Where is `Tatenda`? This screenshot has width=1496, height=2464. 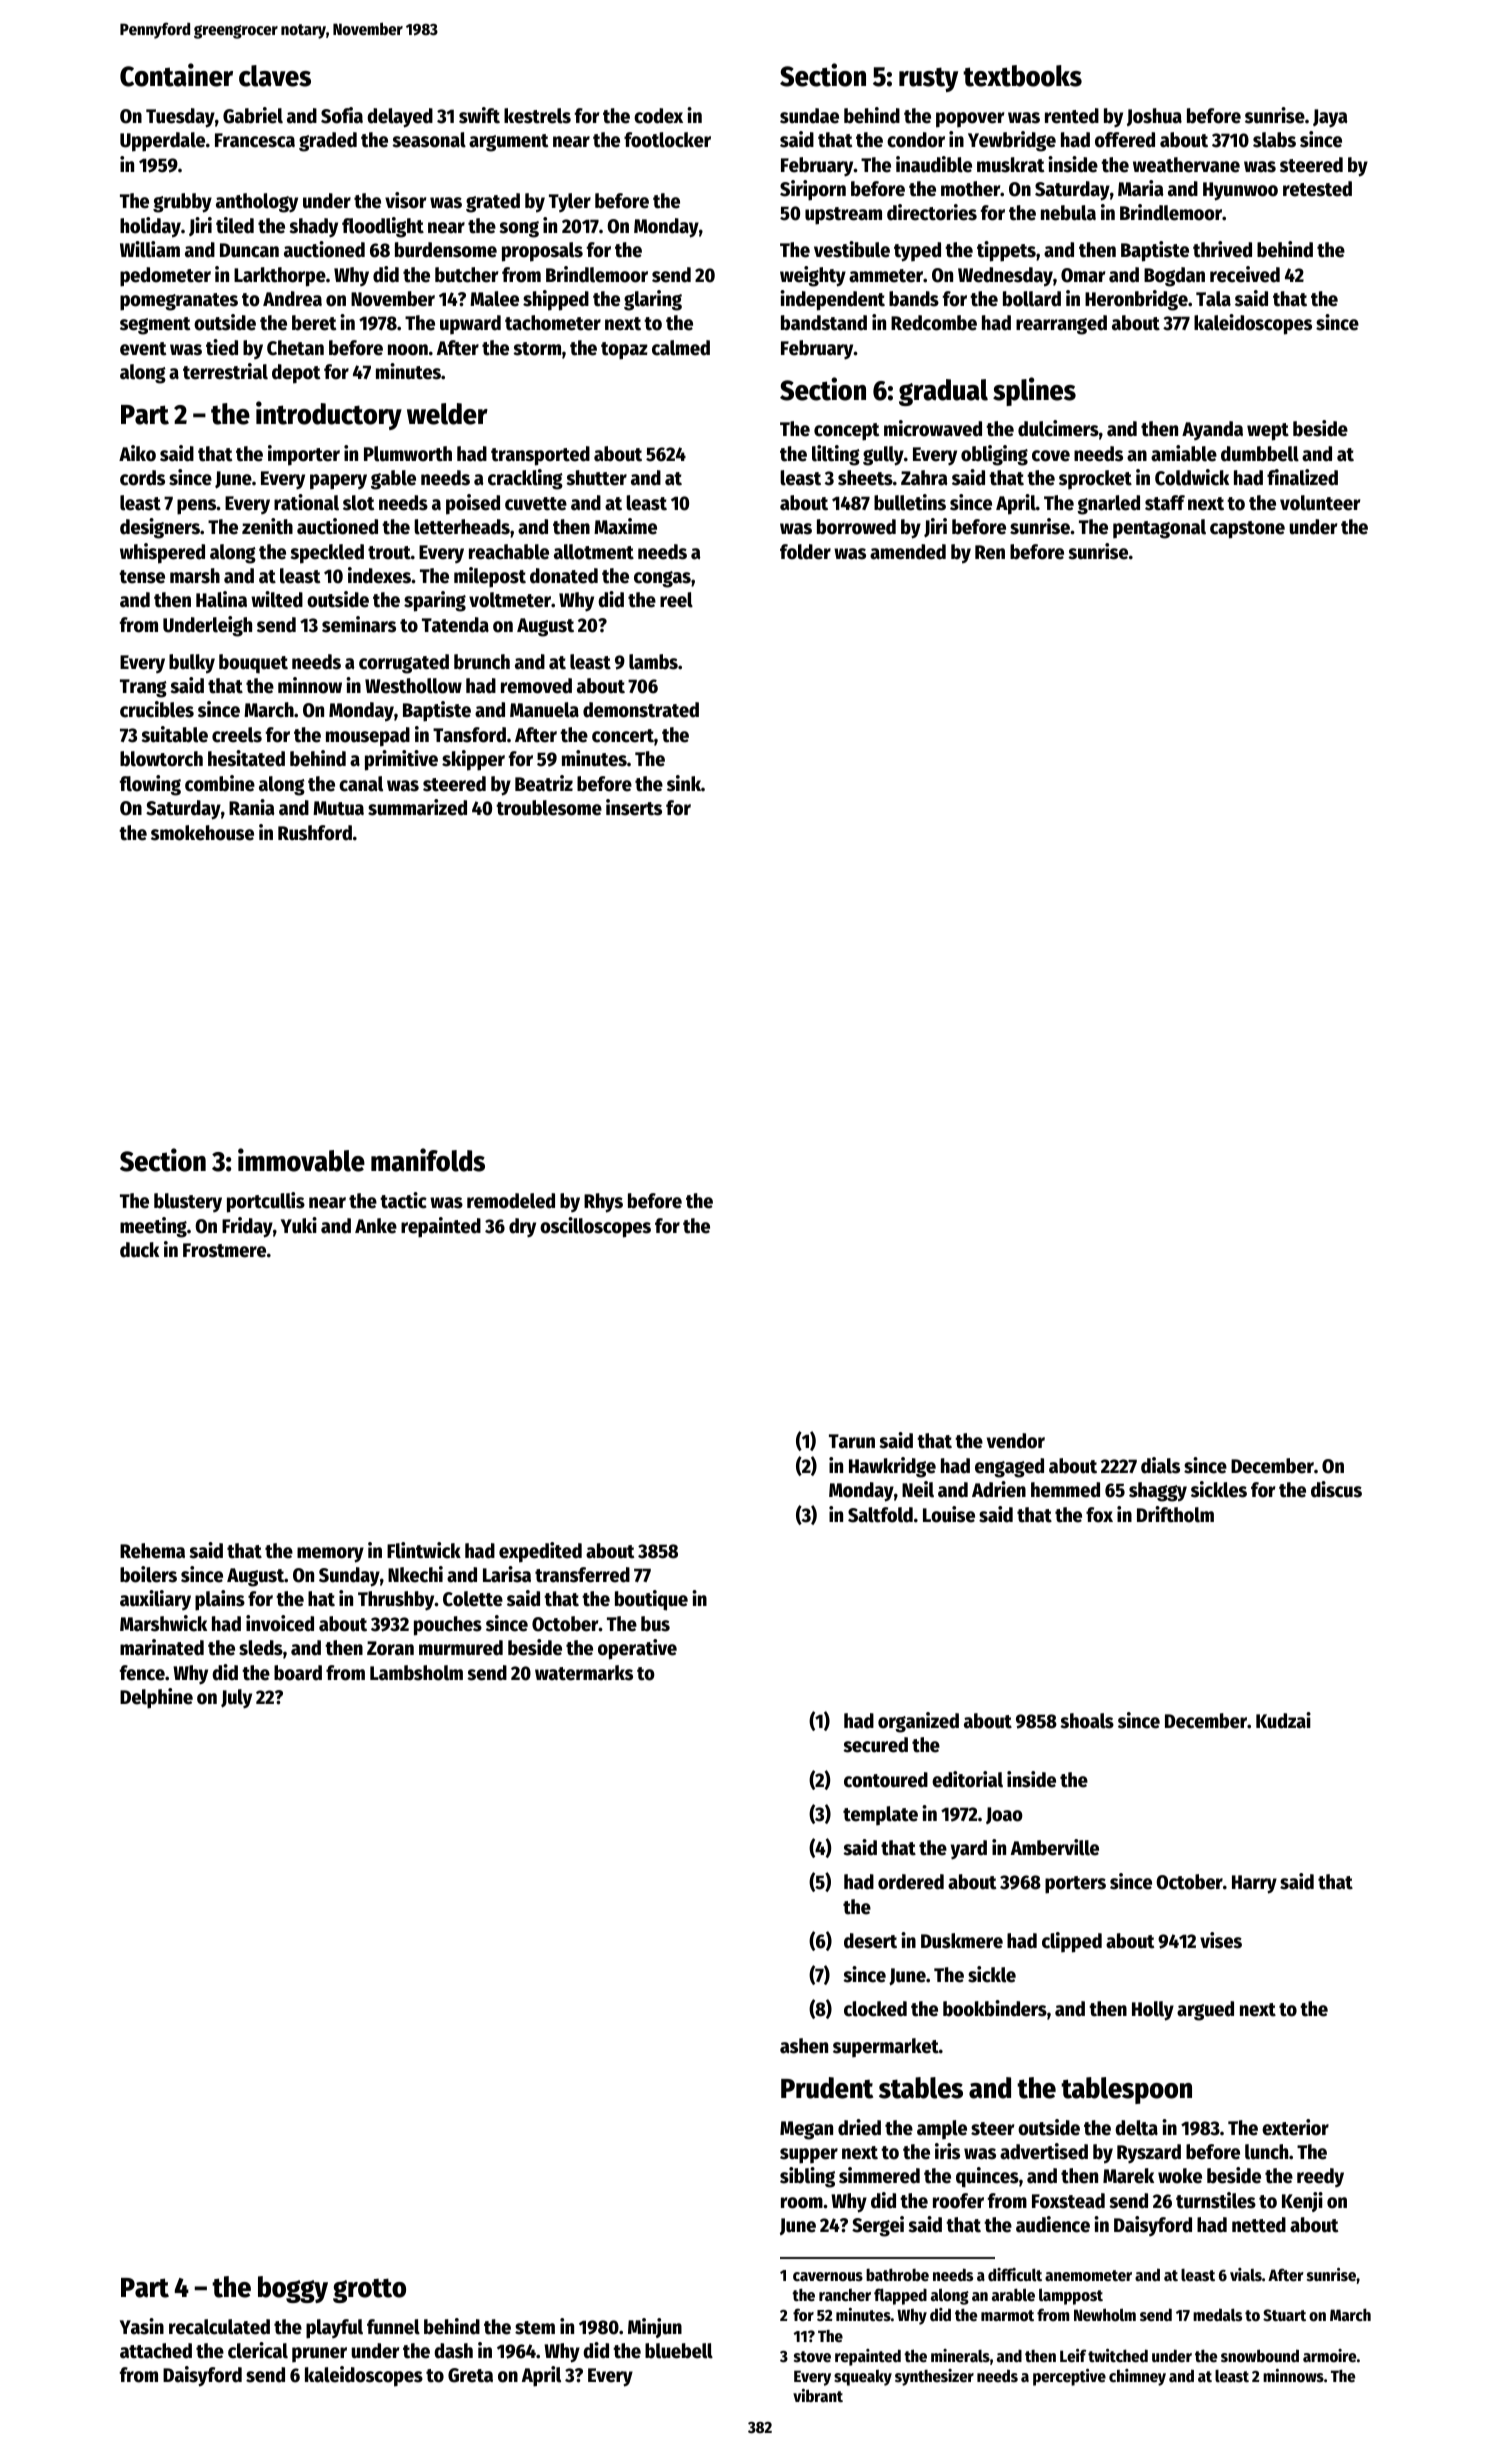 Tatenda is located at coordinates (455, 625).
